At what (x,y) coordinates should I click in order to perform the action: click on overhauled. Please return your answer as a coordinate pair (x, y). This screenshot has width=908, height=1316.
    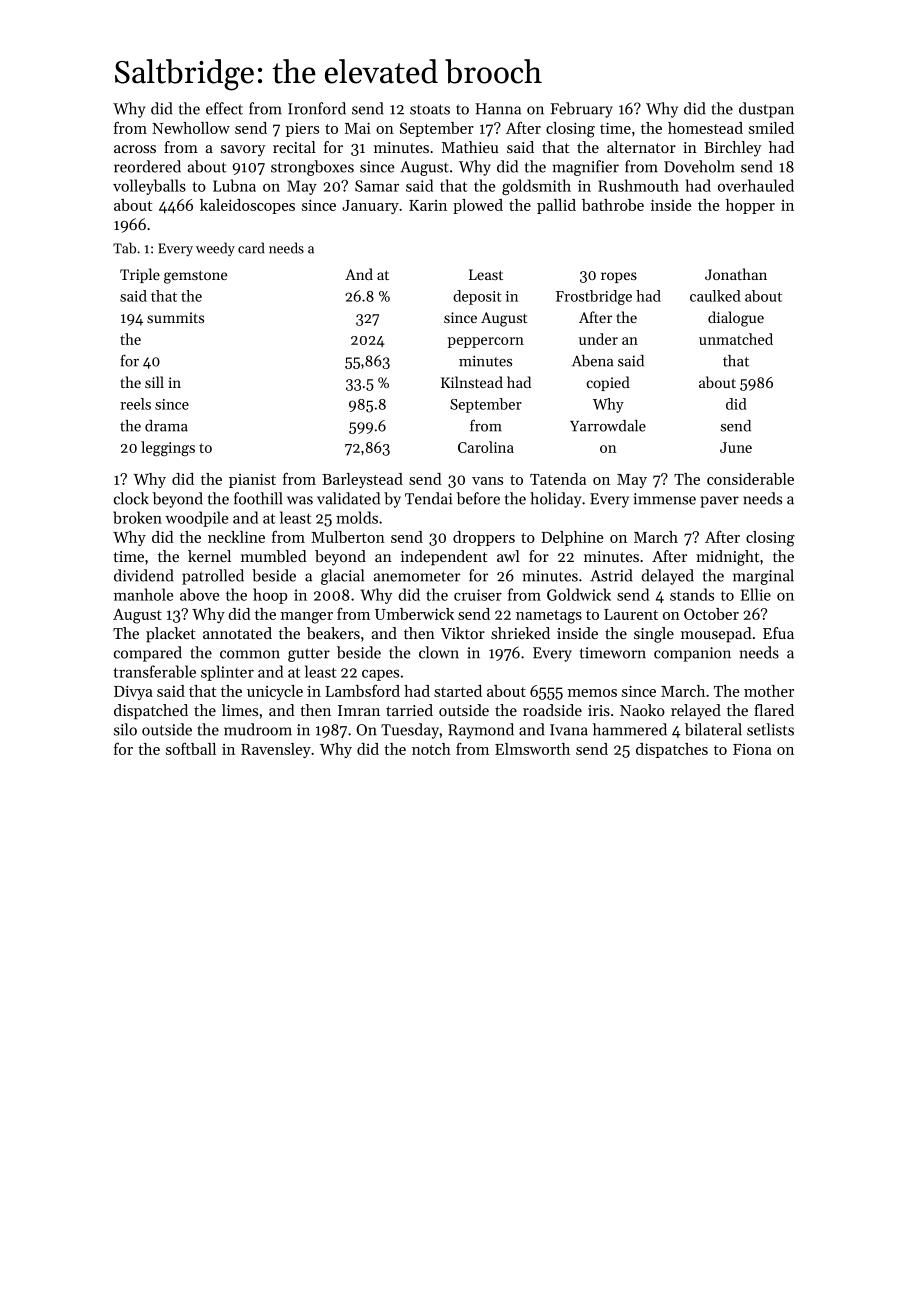
    Looking at the image, I should click on (756, 185).
